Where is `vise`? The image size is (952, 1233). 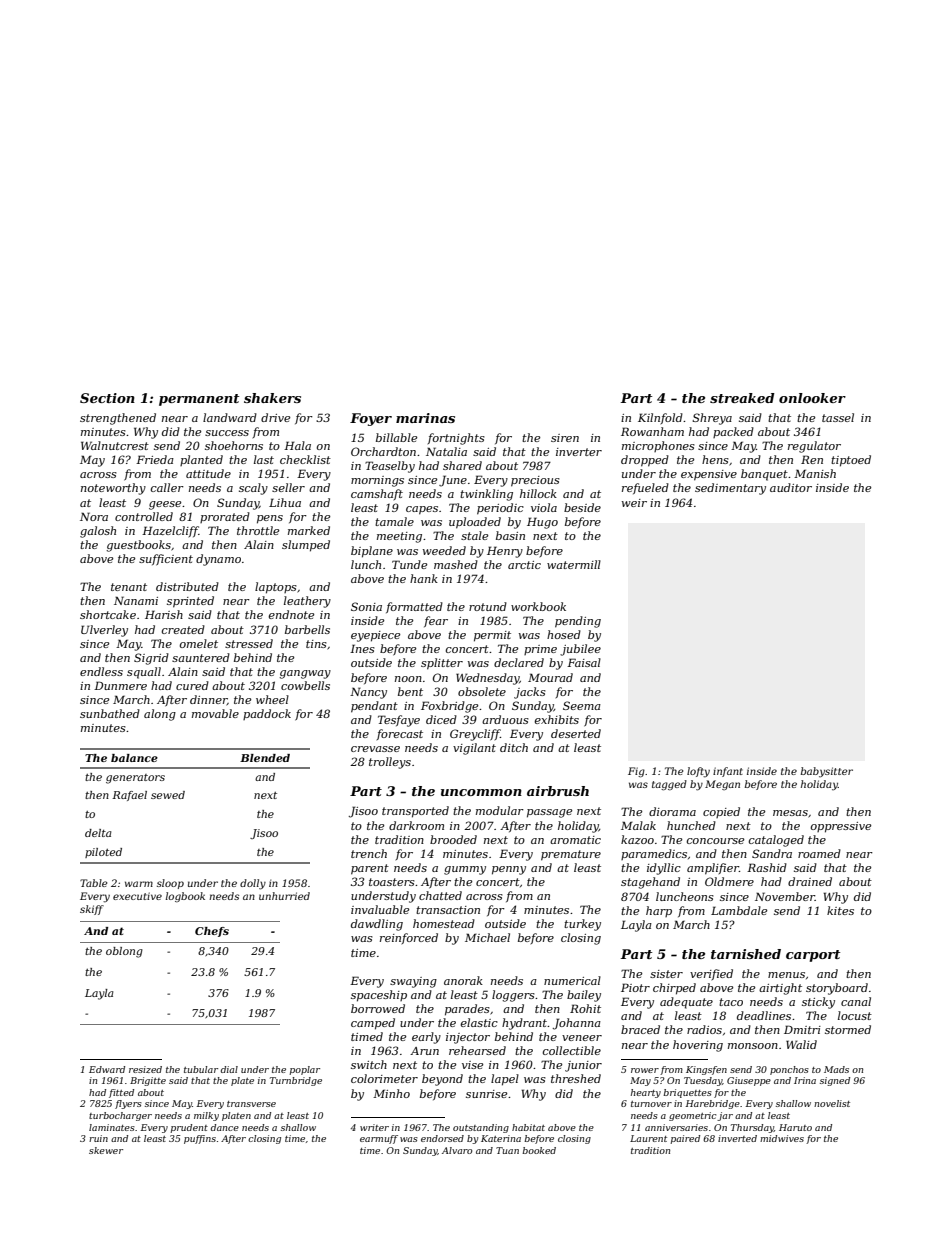
vise is located at coordinates (472, 1065).
